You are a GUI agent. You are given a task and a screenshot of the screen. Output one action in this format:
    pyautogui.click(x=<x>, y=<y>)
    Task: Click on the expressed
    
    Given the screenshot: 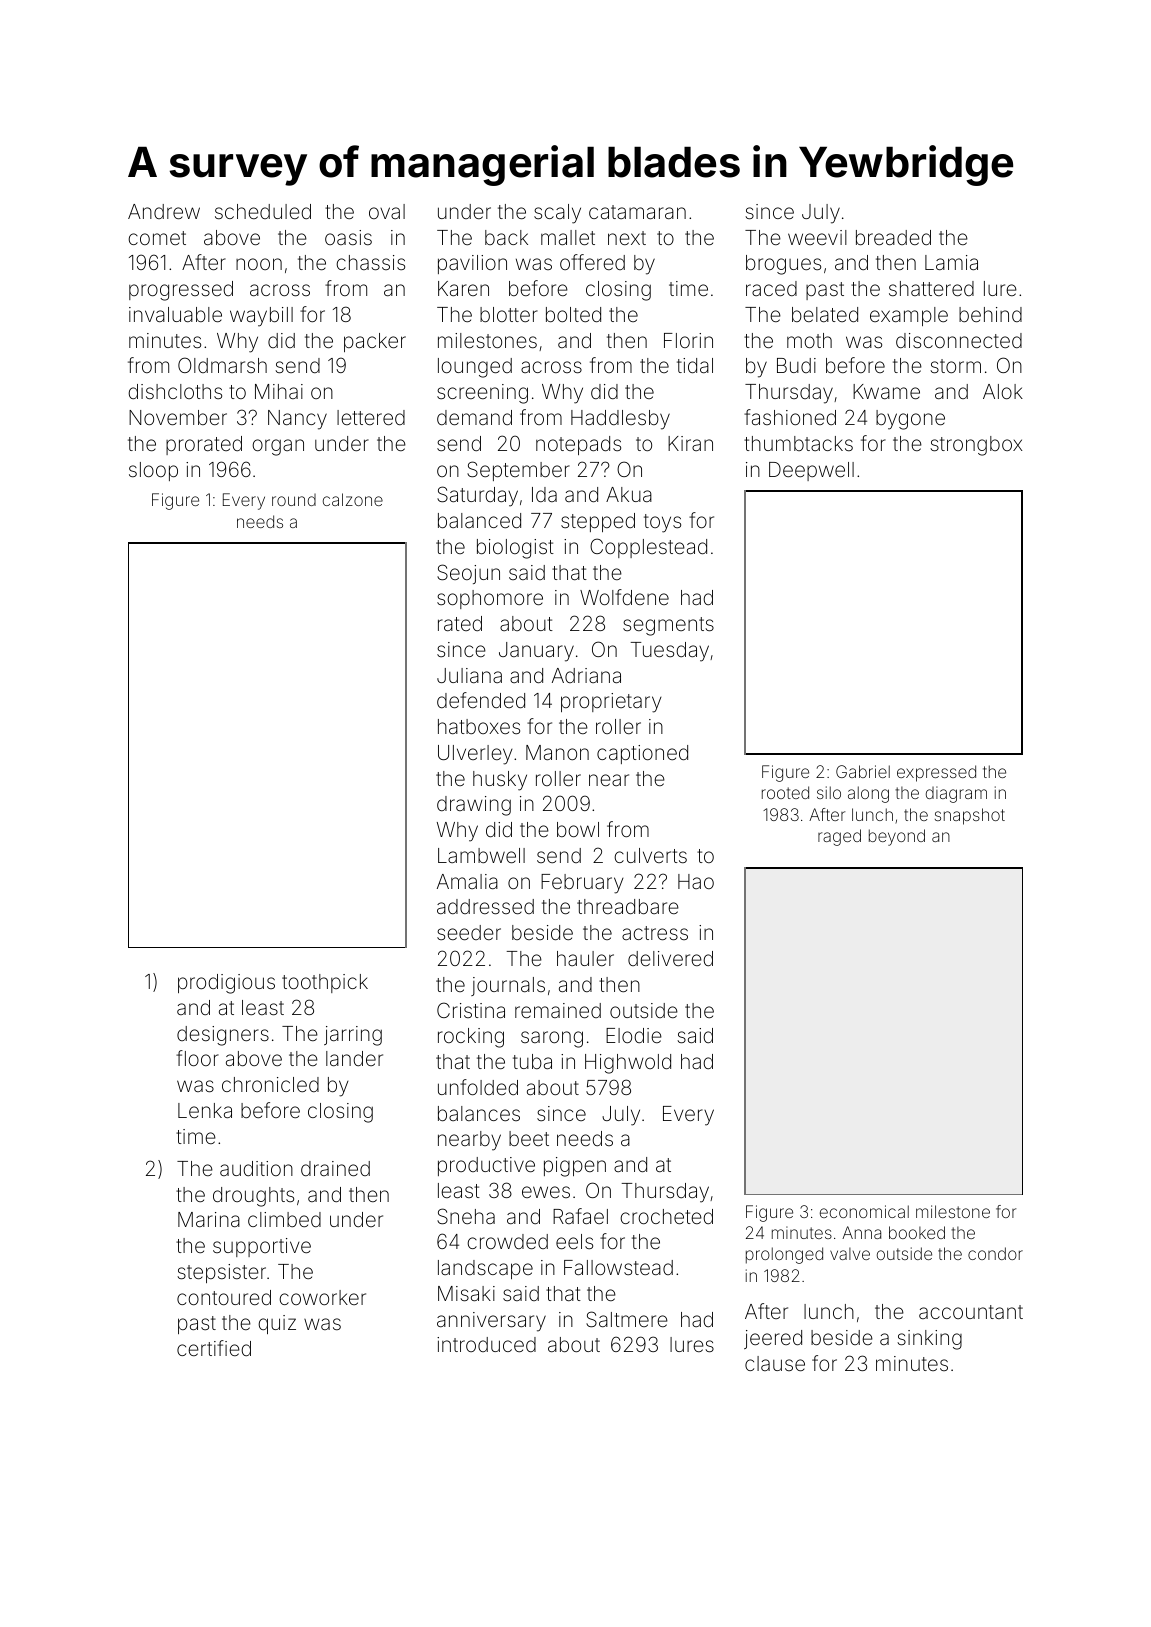 What is the action you would take?
    pyautogui.click(x=936, y=773)
